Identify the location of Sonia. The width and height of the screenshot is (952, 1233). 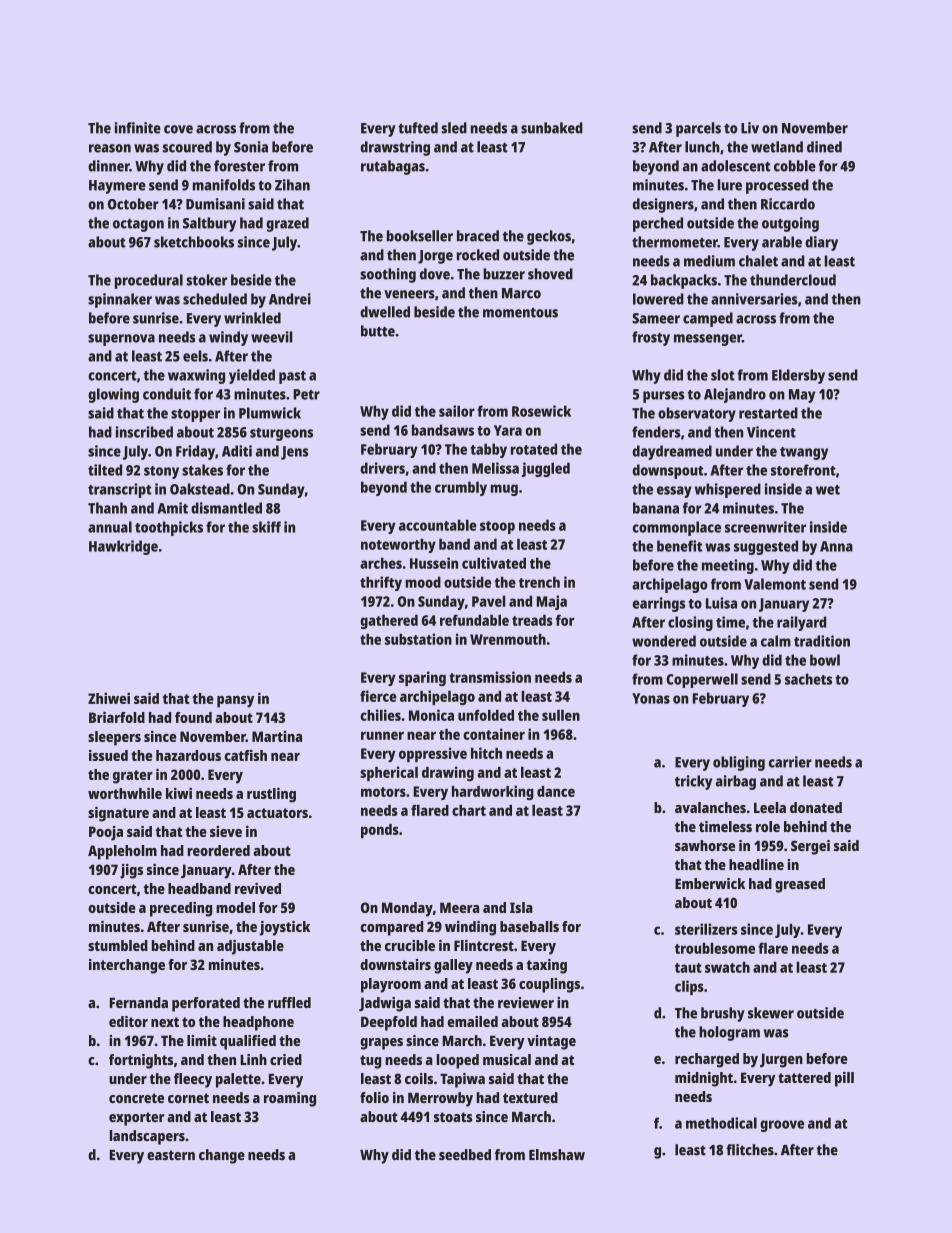
(251, 147).
